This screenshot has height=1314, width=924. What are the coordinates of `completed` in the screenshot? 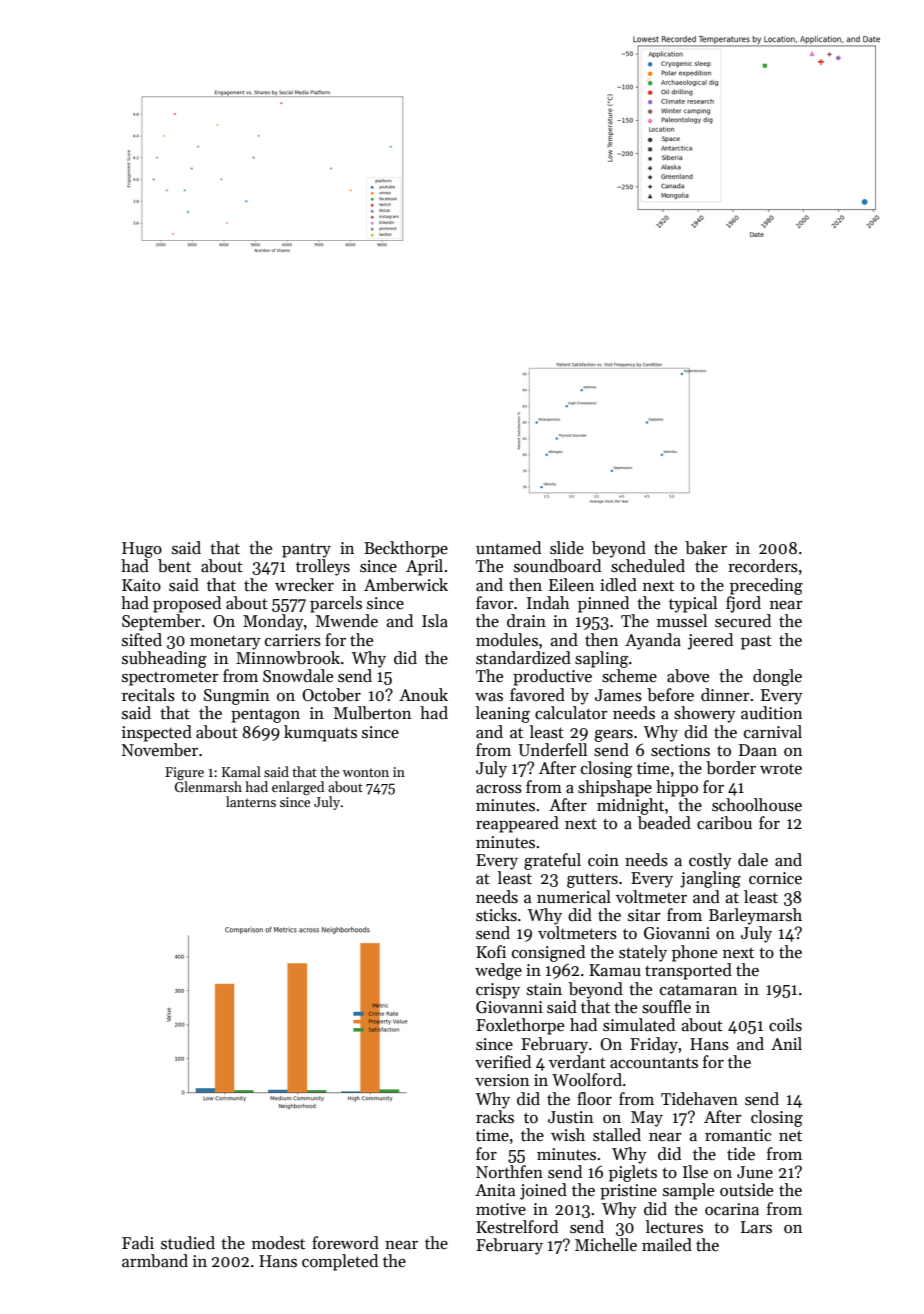 It's located at (340, 1262).
